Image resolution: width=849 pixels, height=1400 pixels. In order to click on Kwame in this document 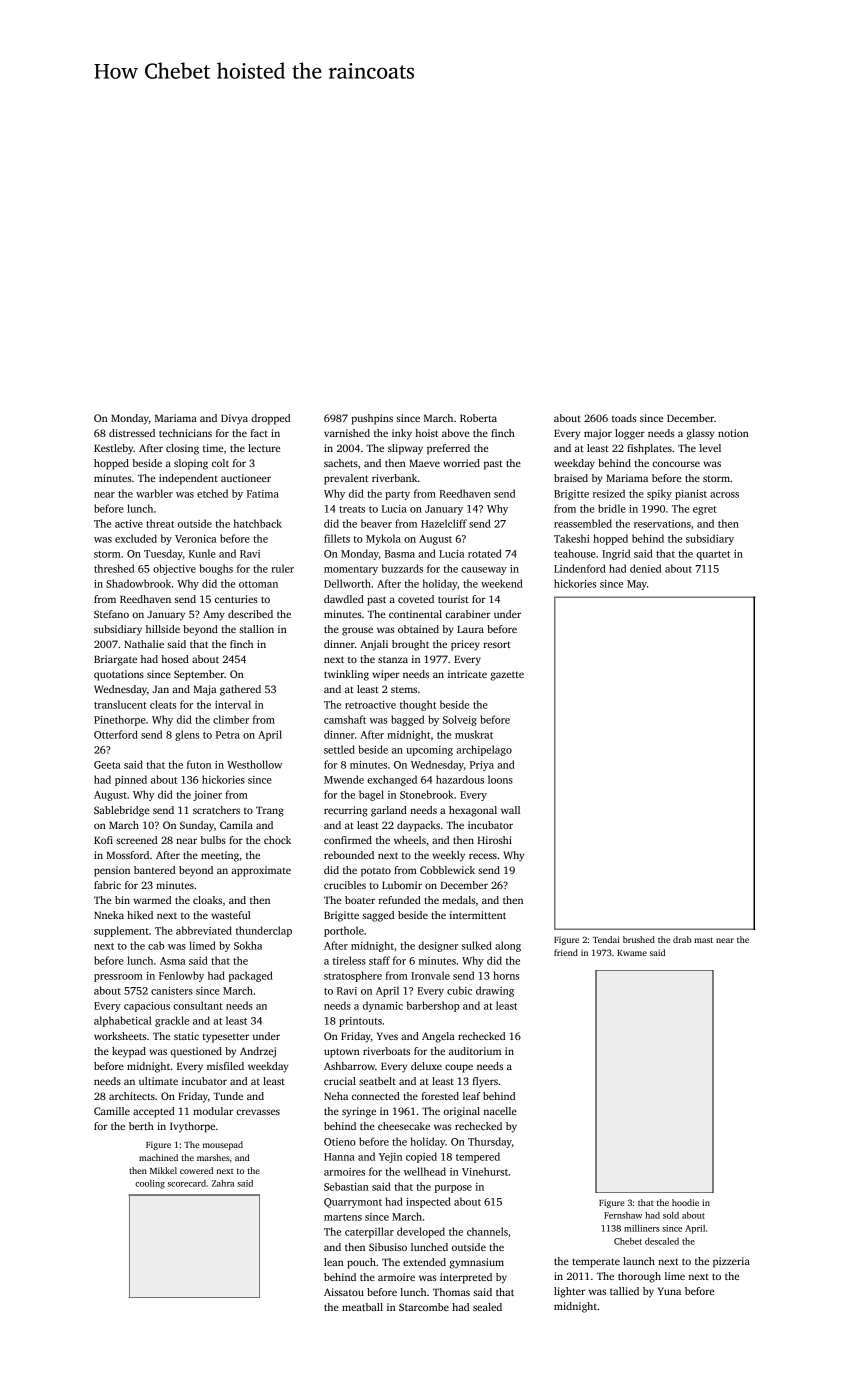, I will do `click(632, 953)`.
